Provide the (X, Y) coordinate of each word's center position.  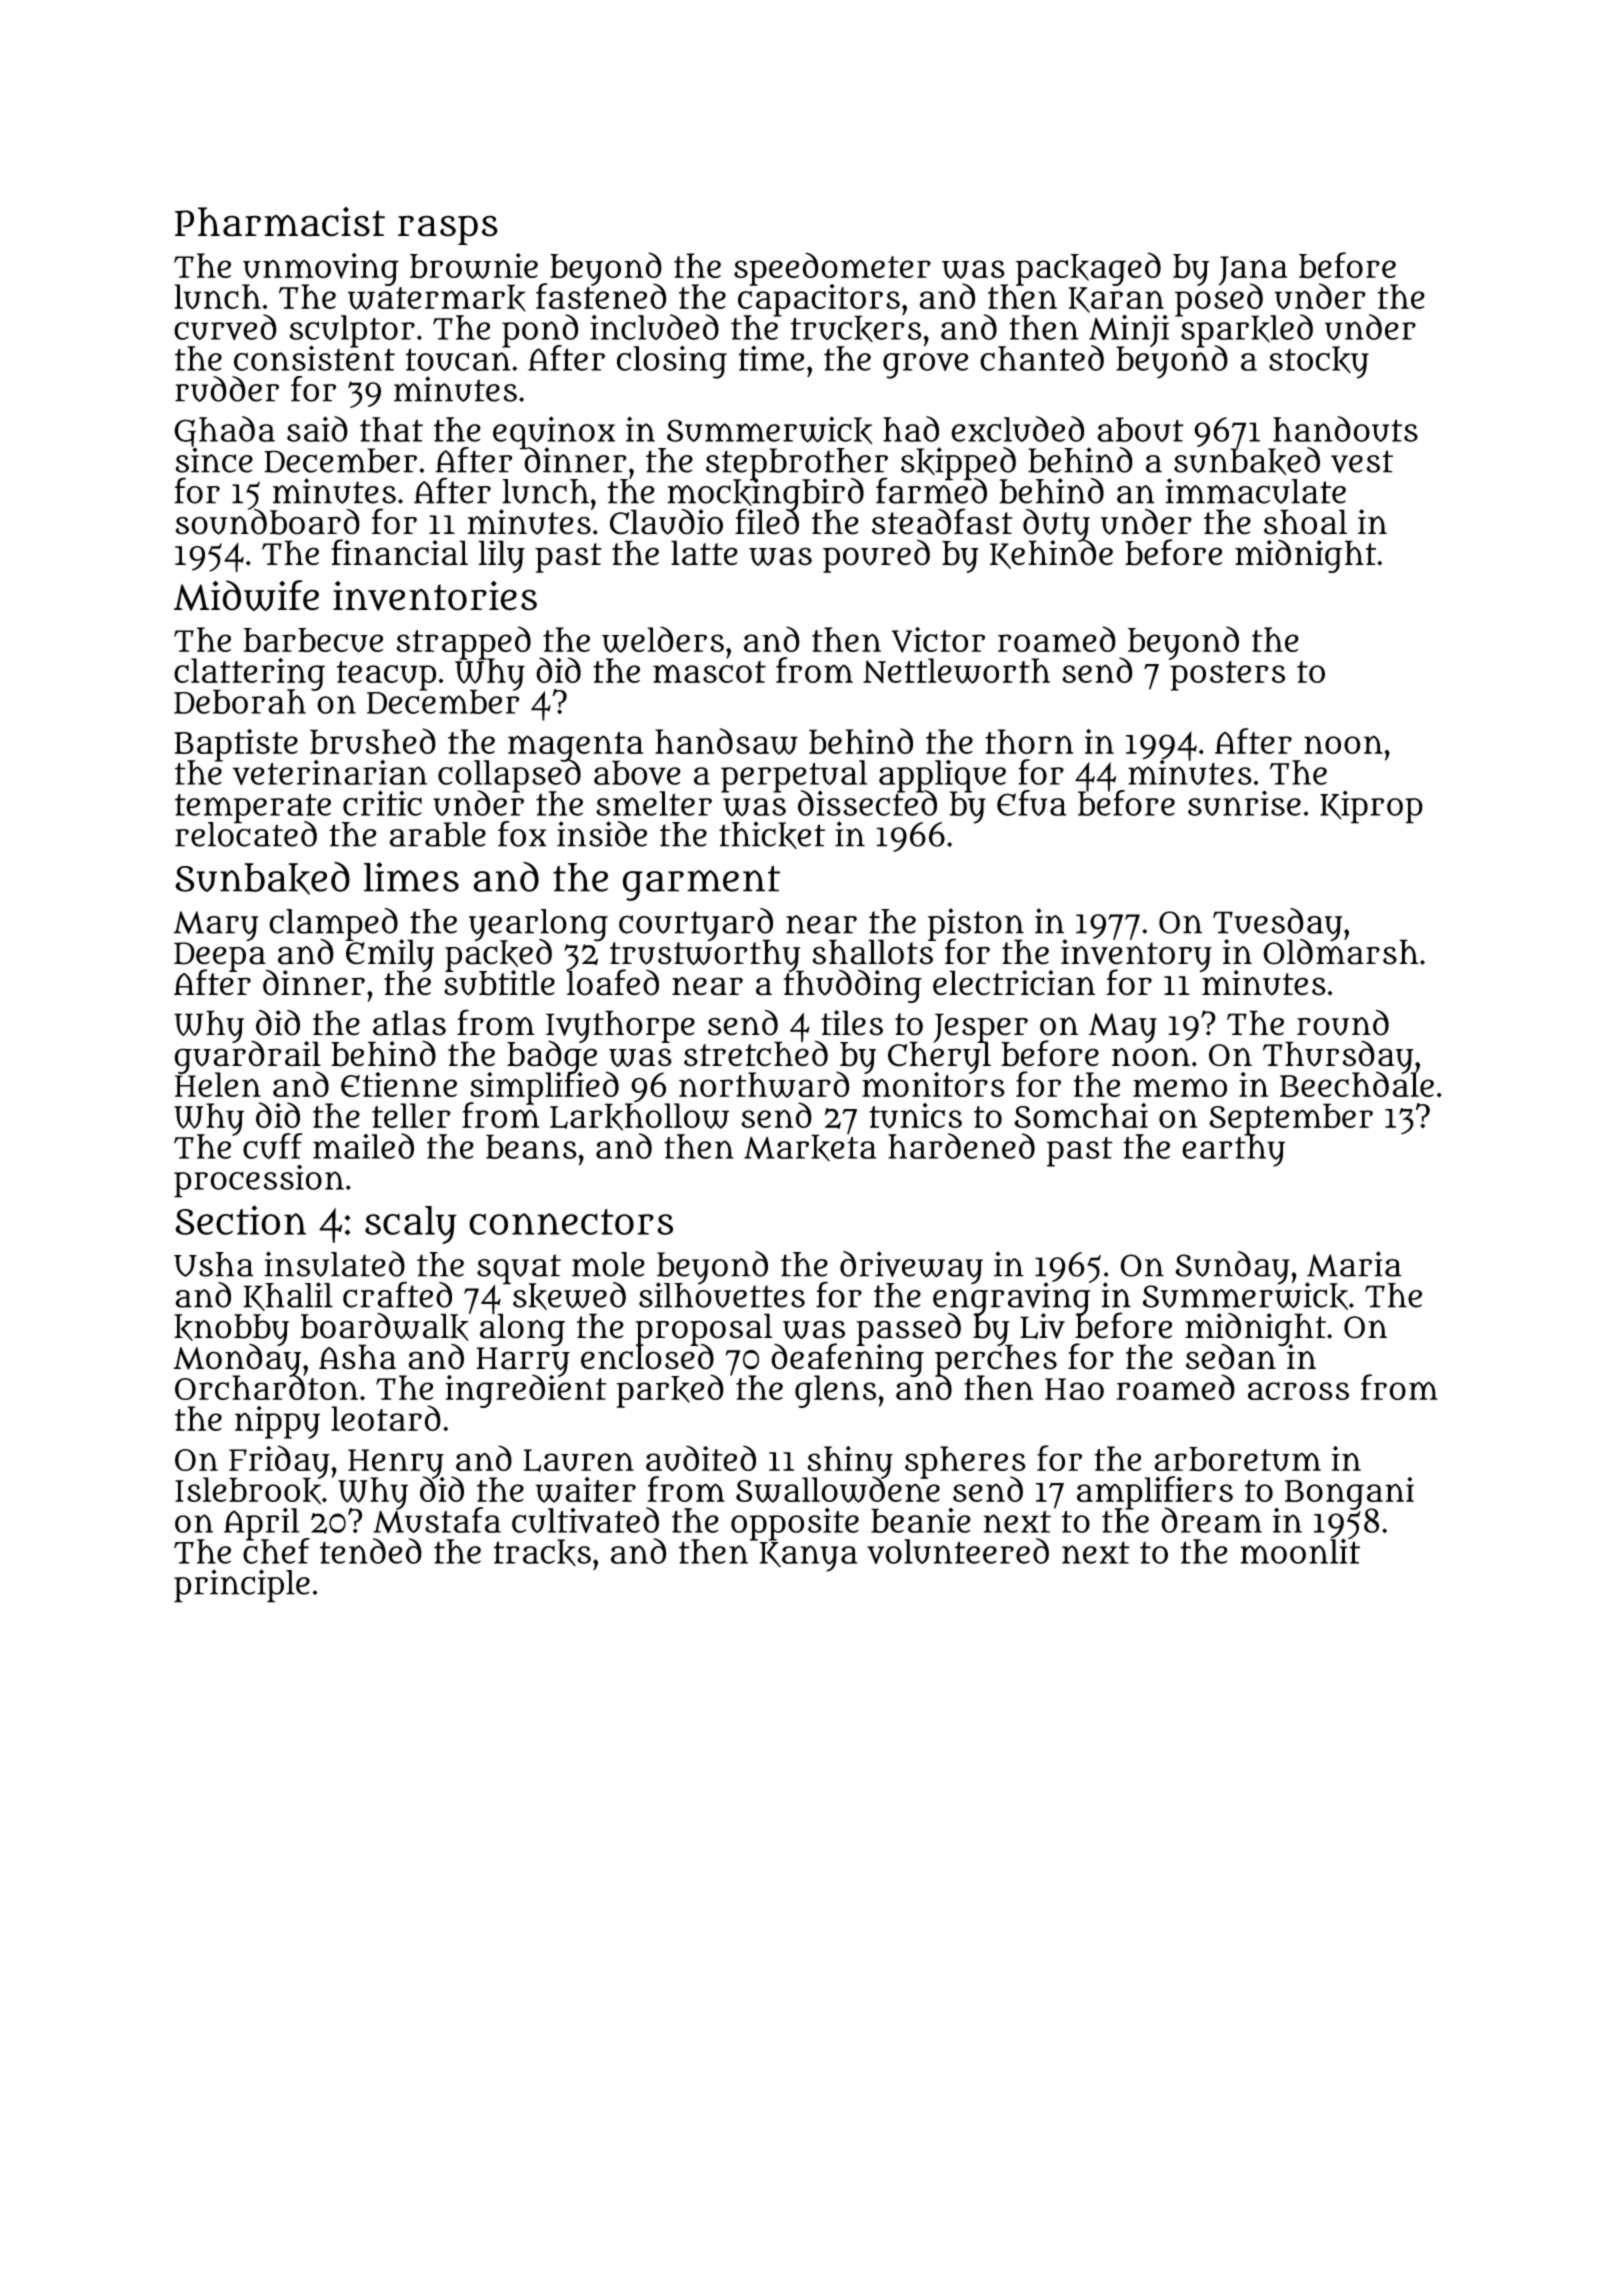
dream (1211, 1520)
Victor (938, 640)
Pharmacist (280, 222)
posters (1227, 676)
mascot (709, 672)
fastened (601, 297)
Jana (1253, 270)
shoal (1305, 522)
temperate (253, 807)
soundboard (267, 522)
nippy (277, 1422)
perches (996, 1360)
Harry (523, 1361)
